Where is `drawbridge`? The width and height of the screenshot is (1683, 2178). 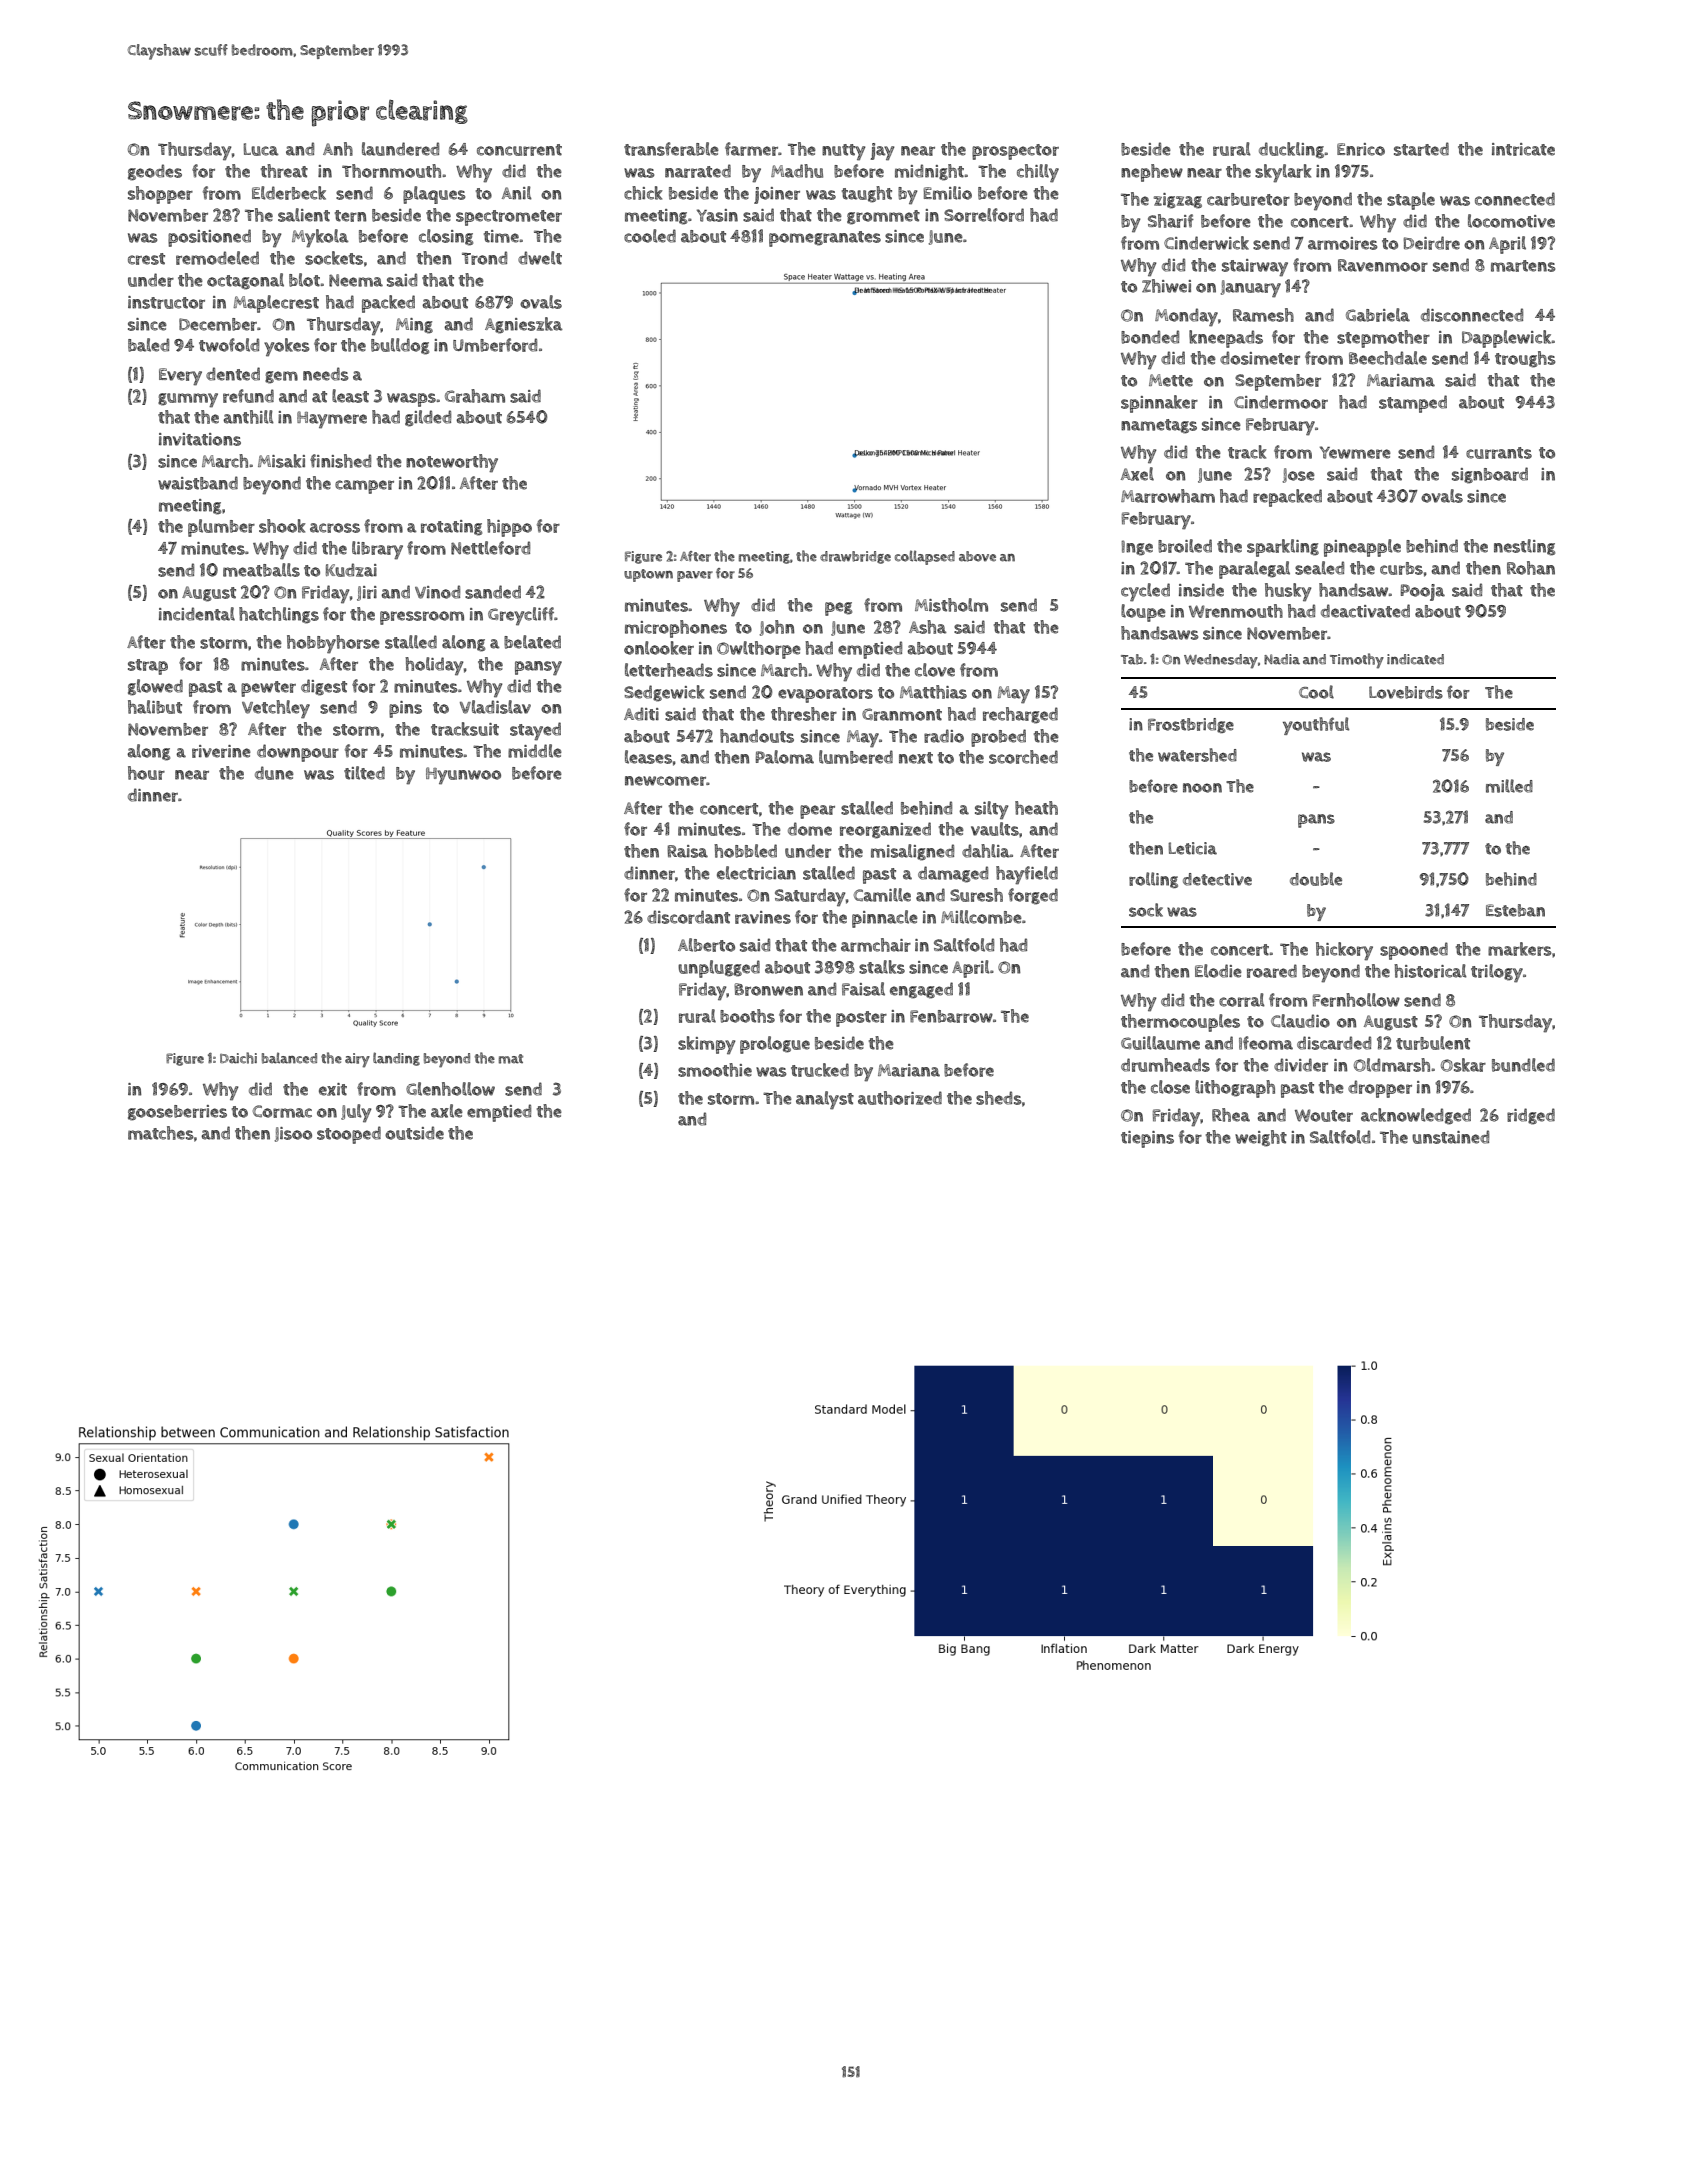 drawbridge is located at coordinates (855, 557).
